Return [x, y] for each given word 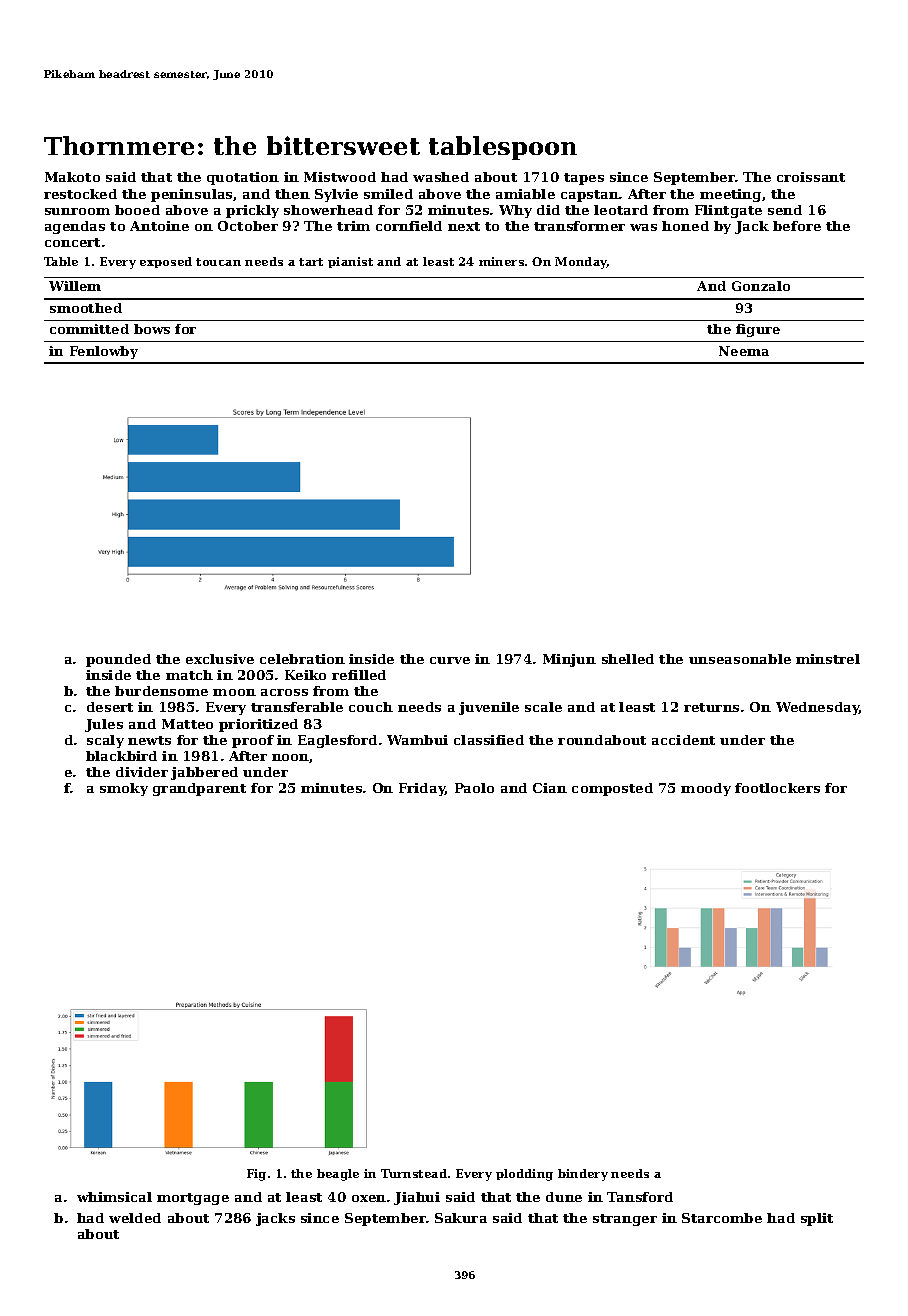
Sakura [461, 1218]
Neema [744, 351]
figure [758, 330]
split [817, 1219]
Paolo [474, 788]
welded [135, 1218]
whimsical [114, 1197]
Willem [75, 286]
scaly [105, 741]
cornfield [409, 226]
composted [612, 789]
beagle [338, 1175]
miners [501, 261]
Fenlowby [104, 352]
